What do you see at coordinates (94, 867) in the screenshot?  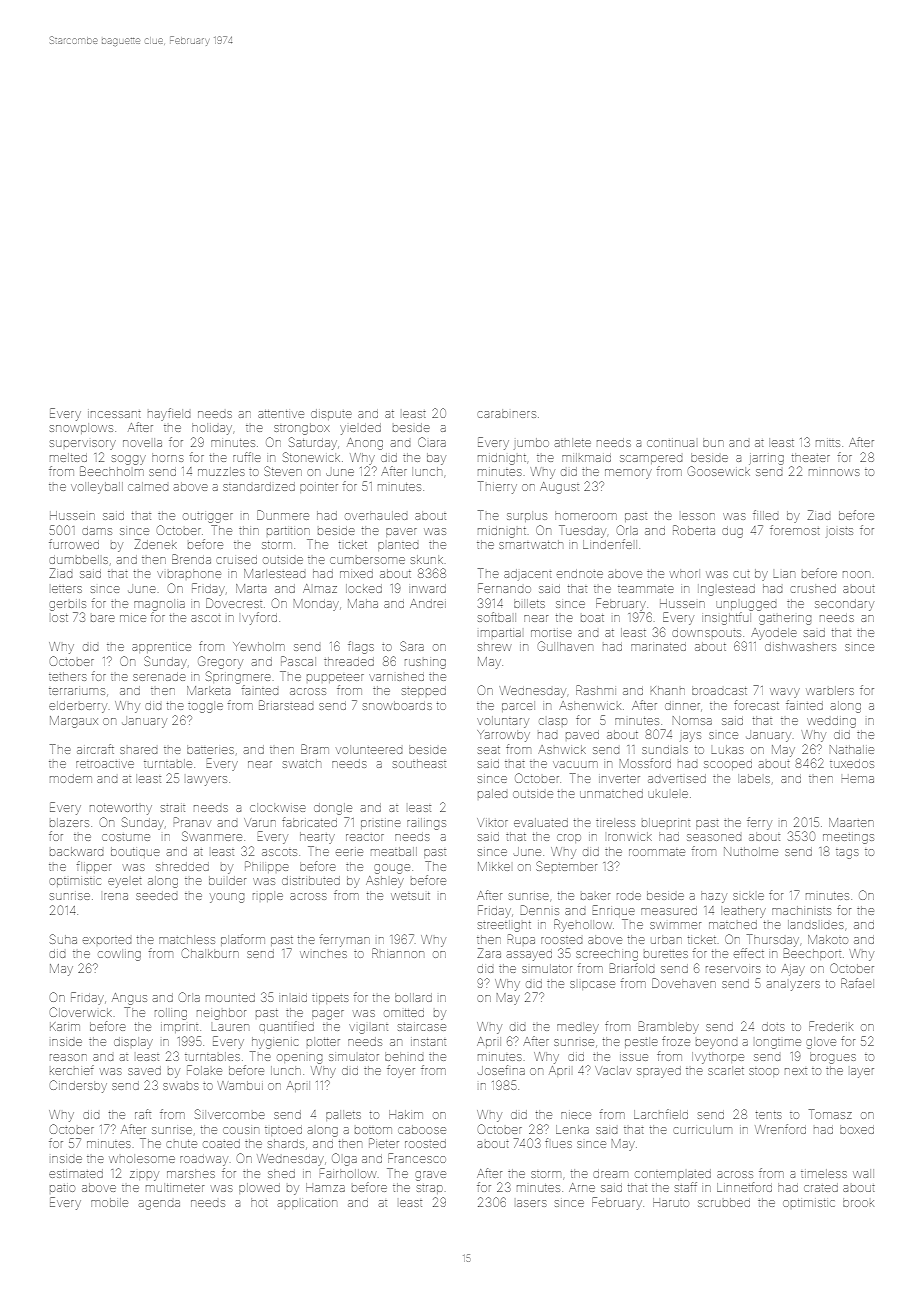 I see `flipper` at bounding box center [94, 867].
